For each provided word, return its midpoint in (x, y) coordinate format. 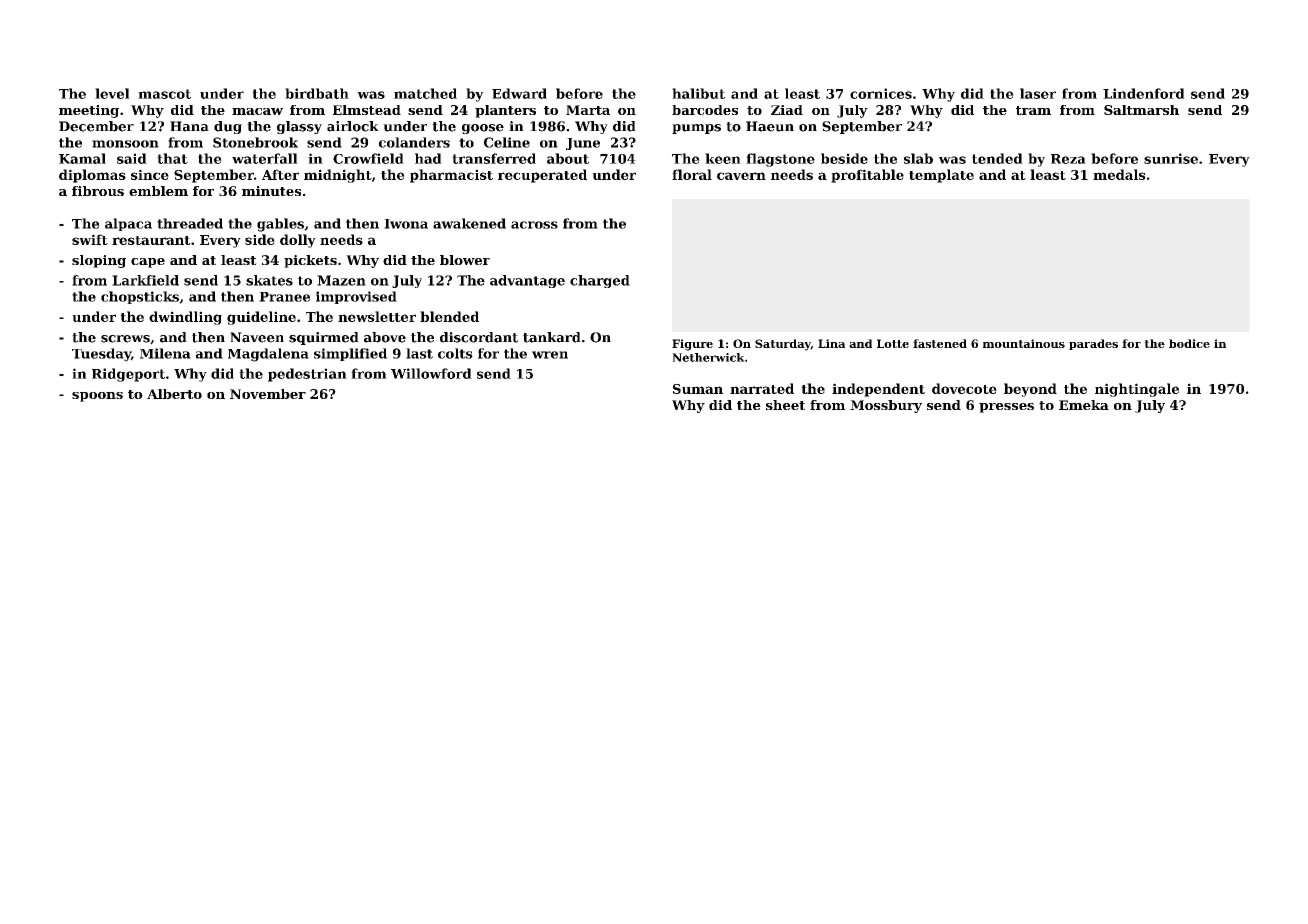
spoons (97, 397)
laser (1038, 93)
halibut (698, 93)
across (534, 225)
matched (425, 93)
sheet (785, 405)
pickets (310, 261)
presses (1006, 408)
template (941, 176)
